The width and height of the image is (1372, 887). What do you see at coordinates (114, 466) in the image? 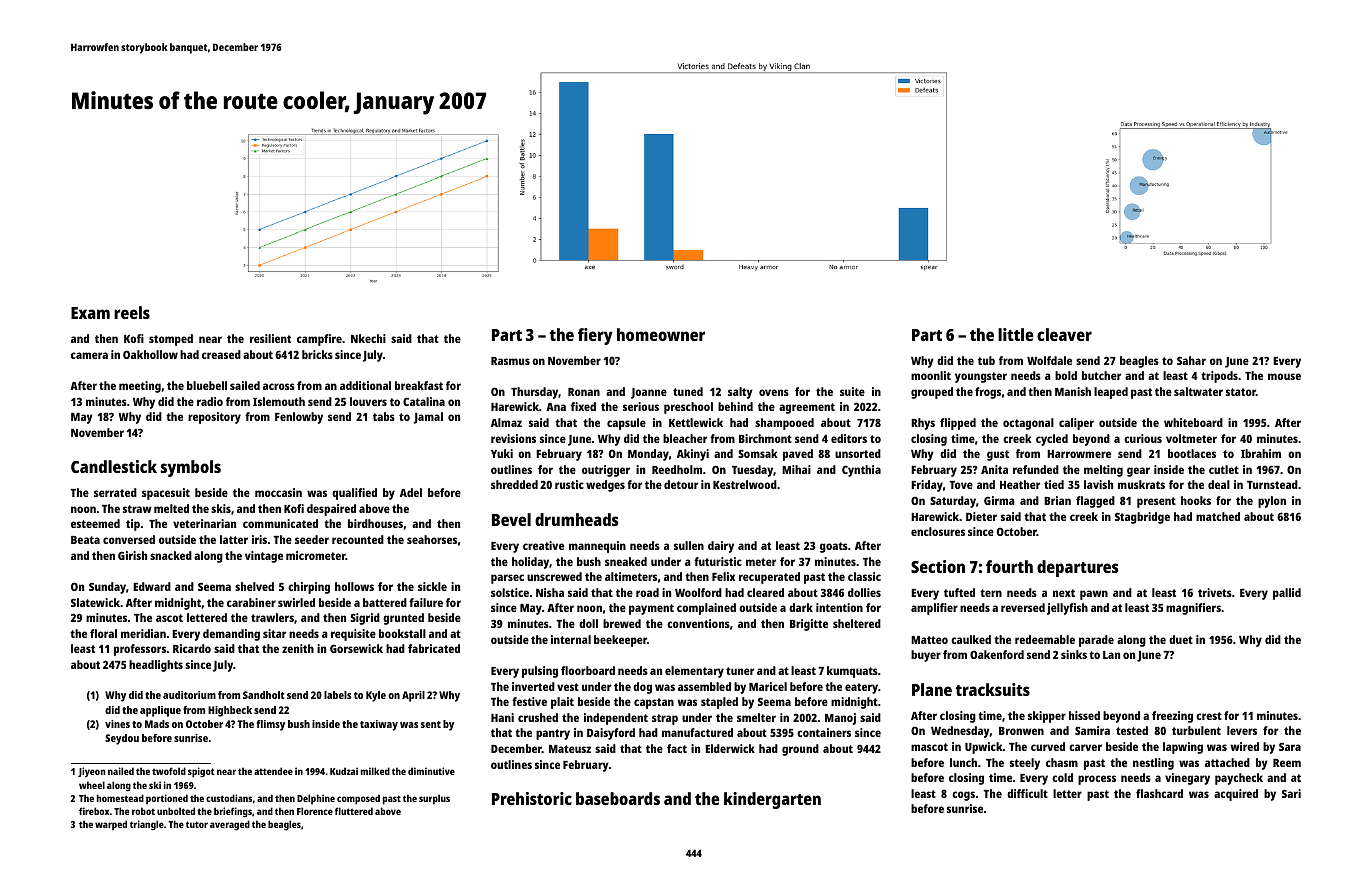
I see `Candlestick` at bounding box center [114, 466].
